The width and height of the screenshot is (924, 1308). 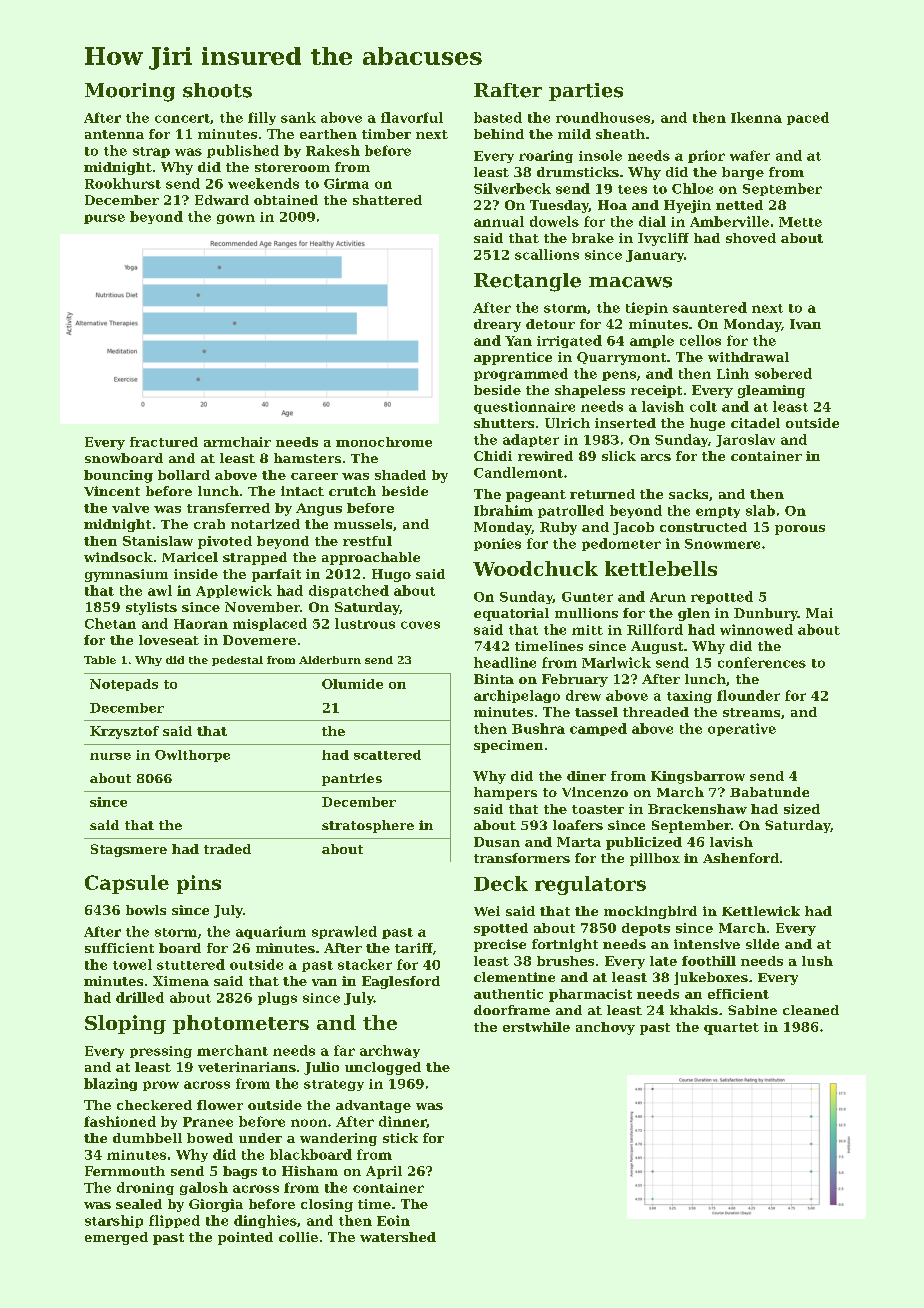 I want to click on windsock, so click(x=118, y=557).
